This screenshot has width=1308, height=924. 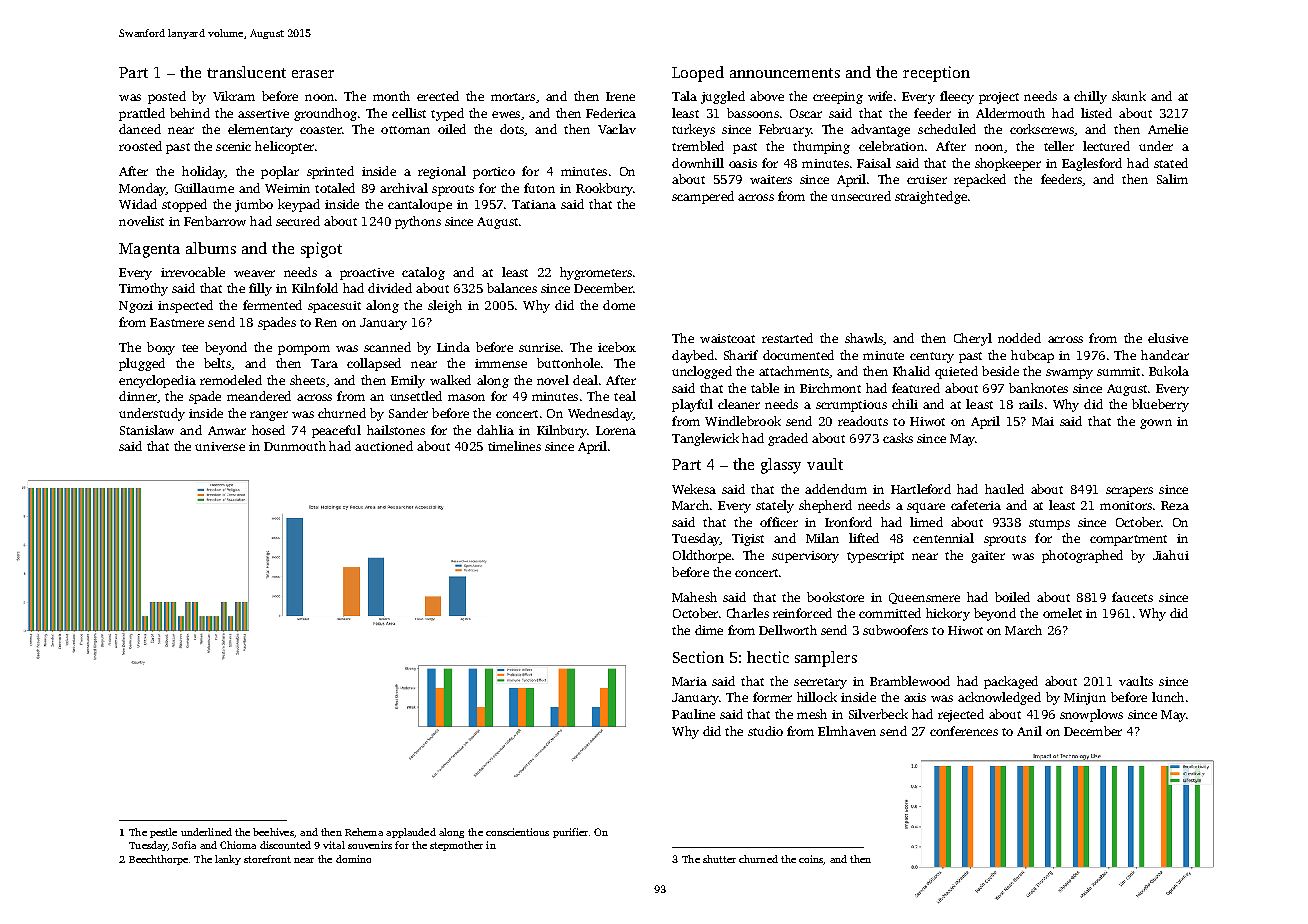 I want to click on Oldthorpe, so click(x=702, y=556).
